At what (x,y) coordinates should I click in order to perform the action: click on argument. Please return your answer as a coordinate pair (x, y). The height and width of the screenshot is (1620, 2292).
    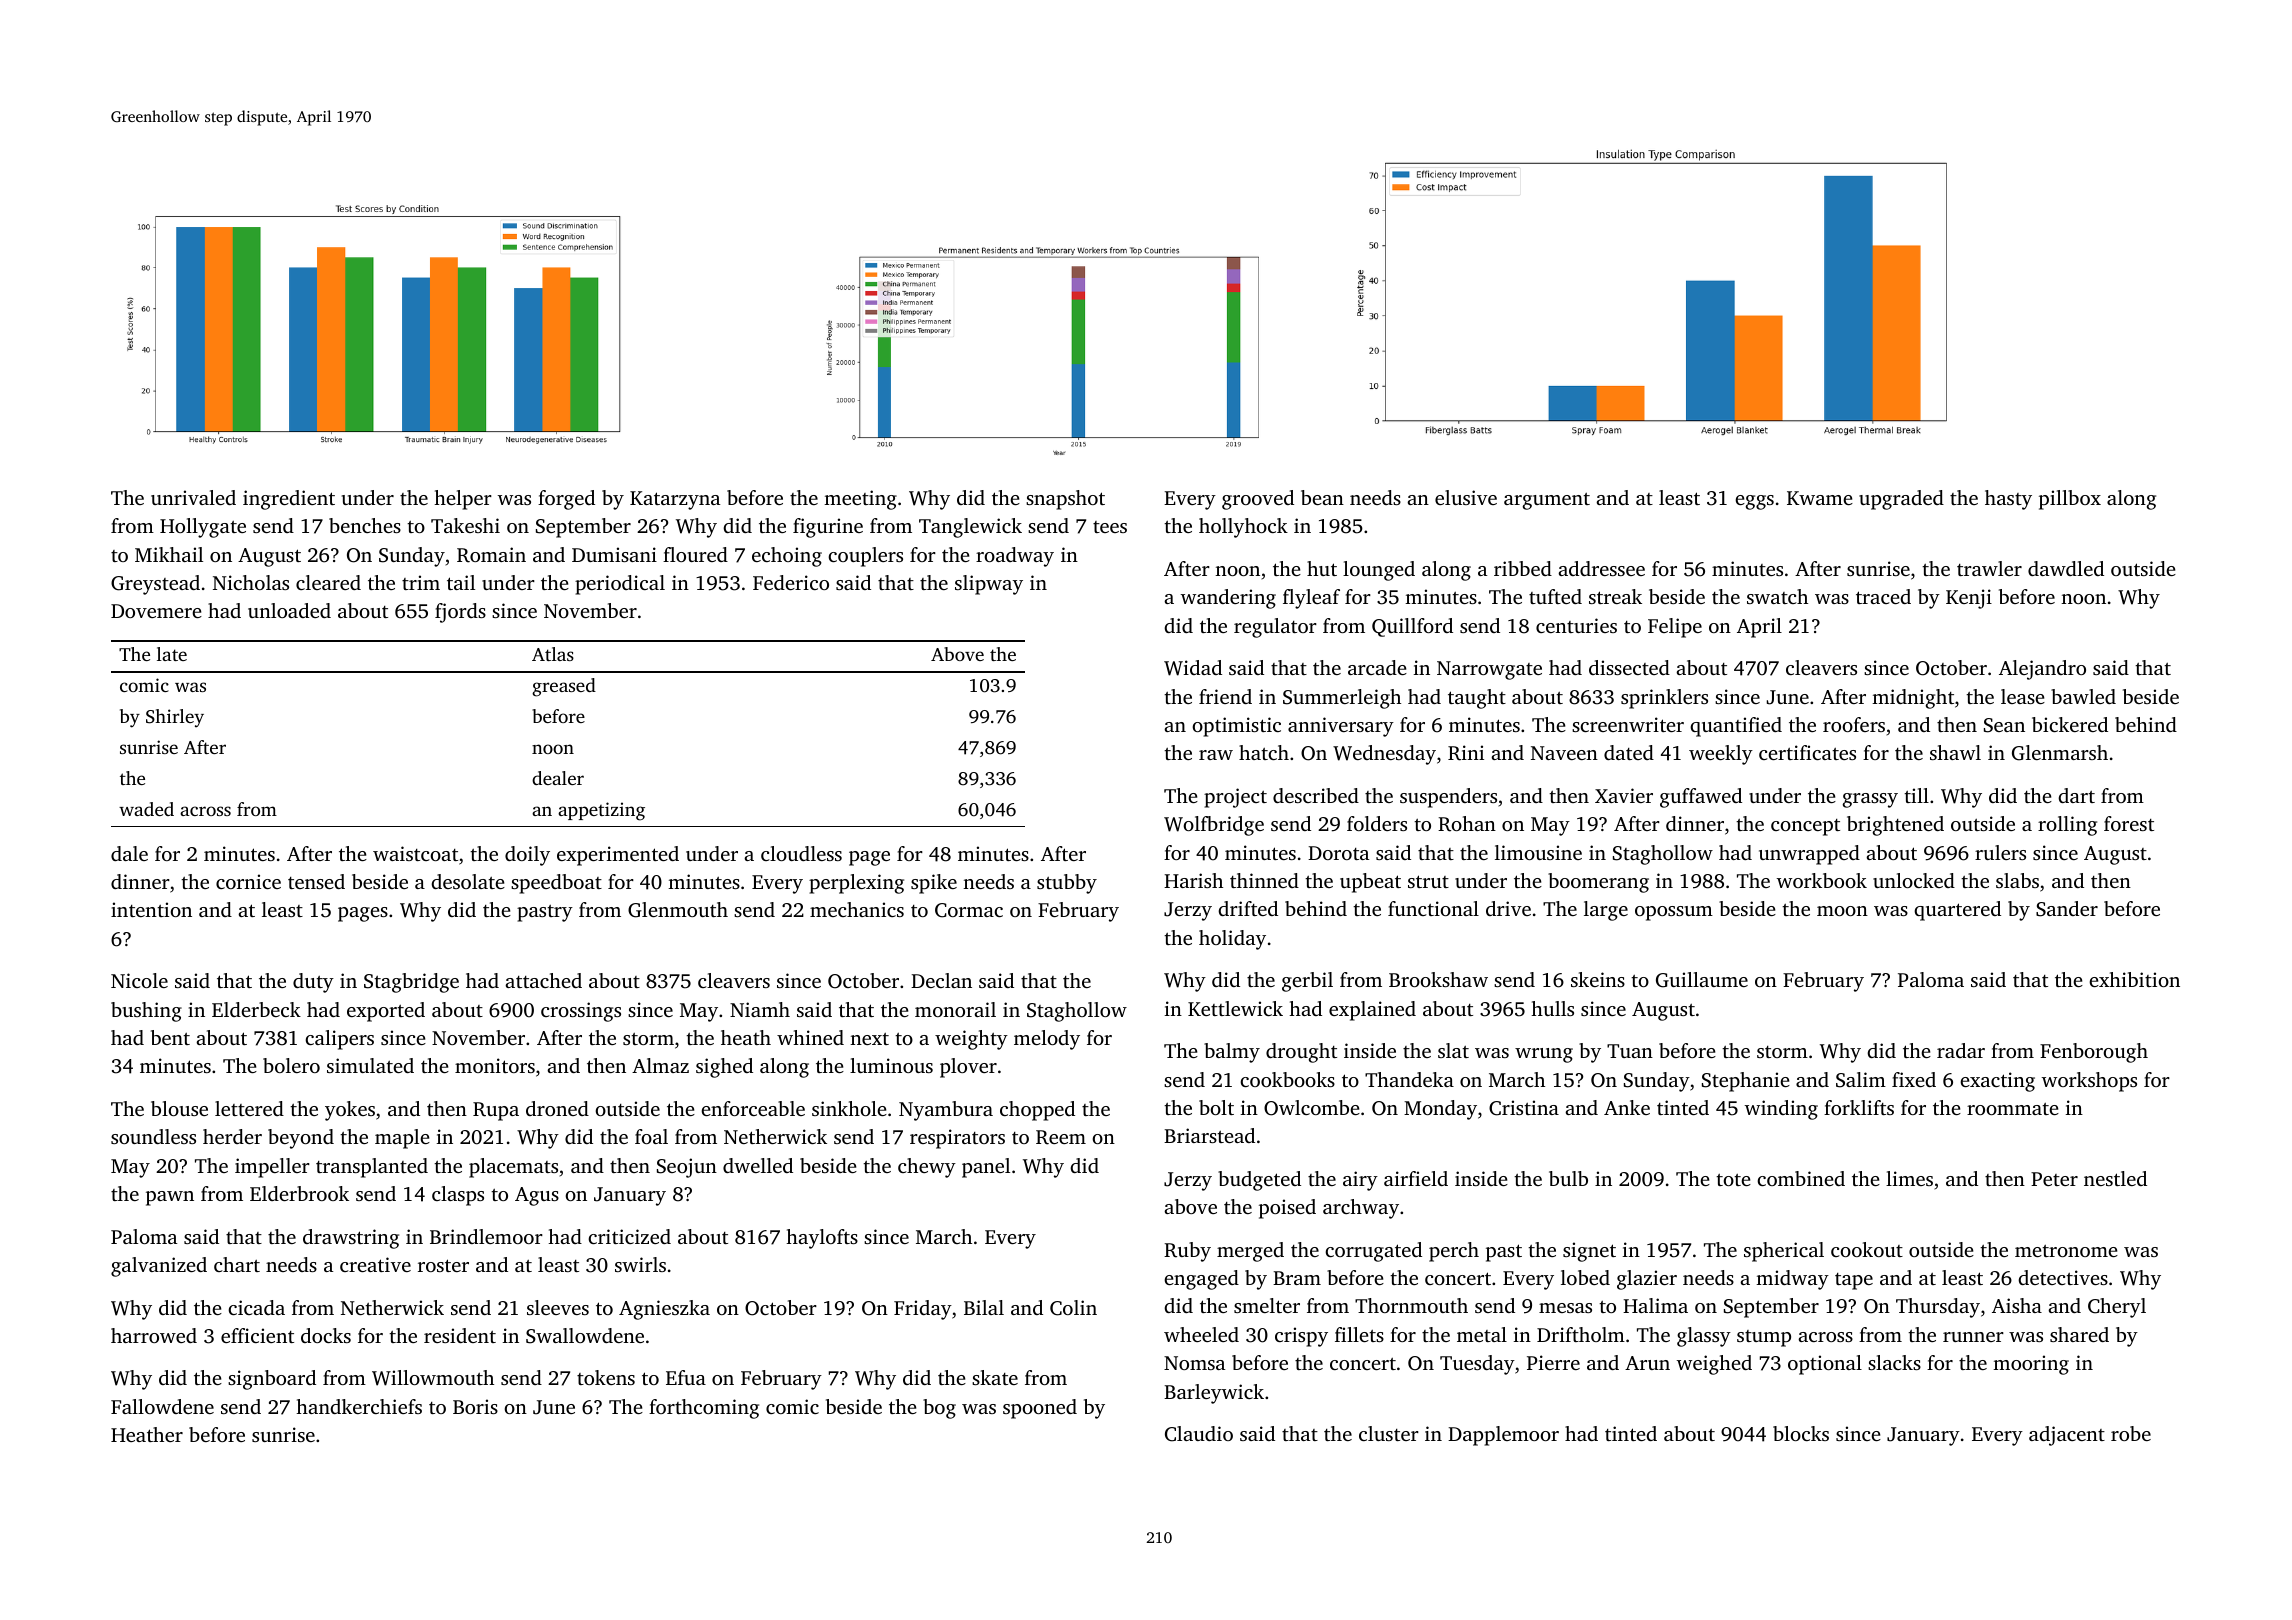
    Looking at the image, I should click on (1547, 501).
